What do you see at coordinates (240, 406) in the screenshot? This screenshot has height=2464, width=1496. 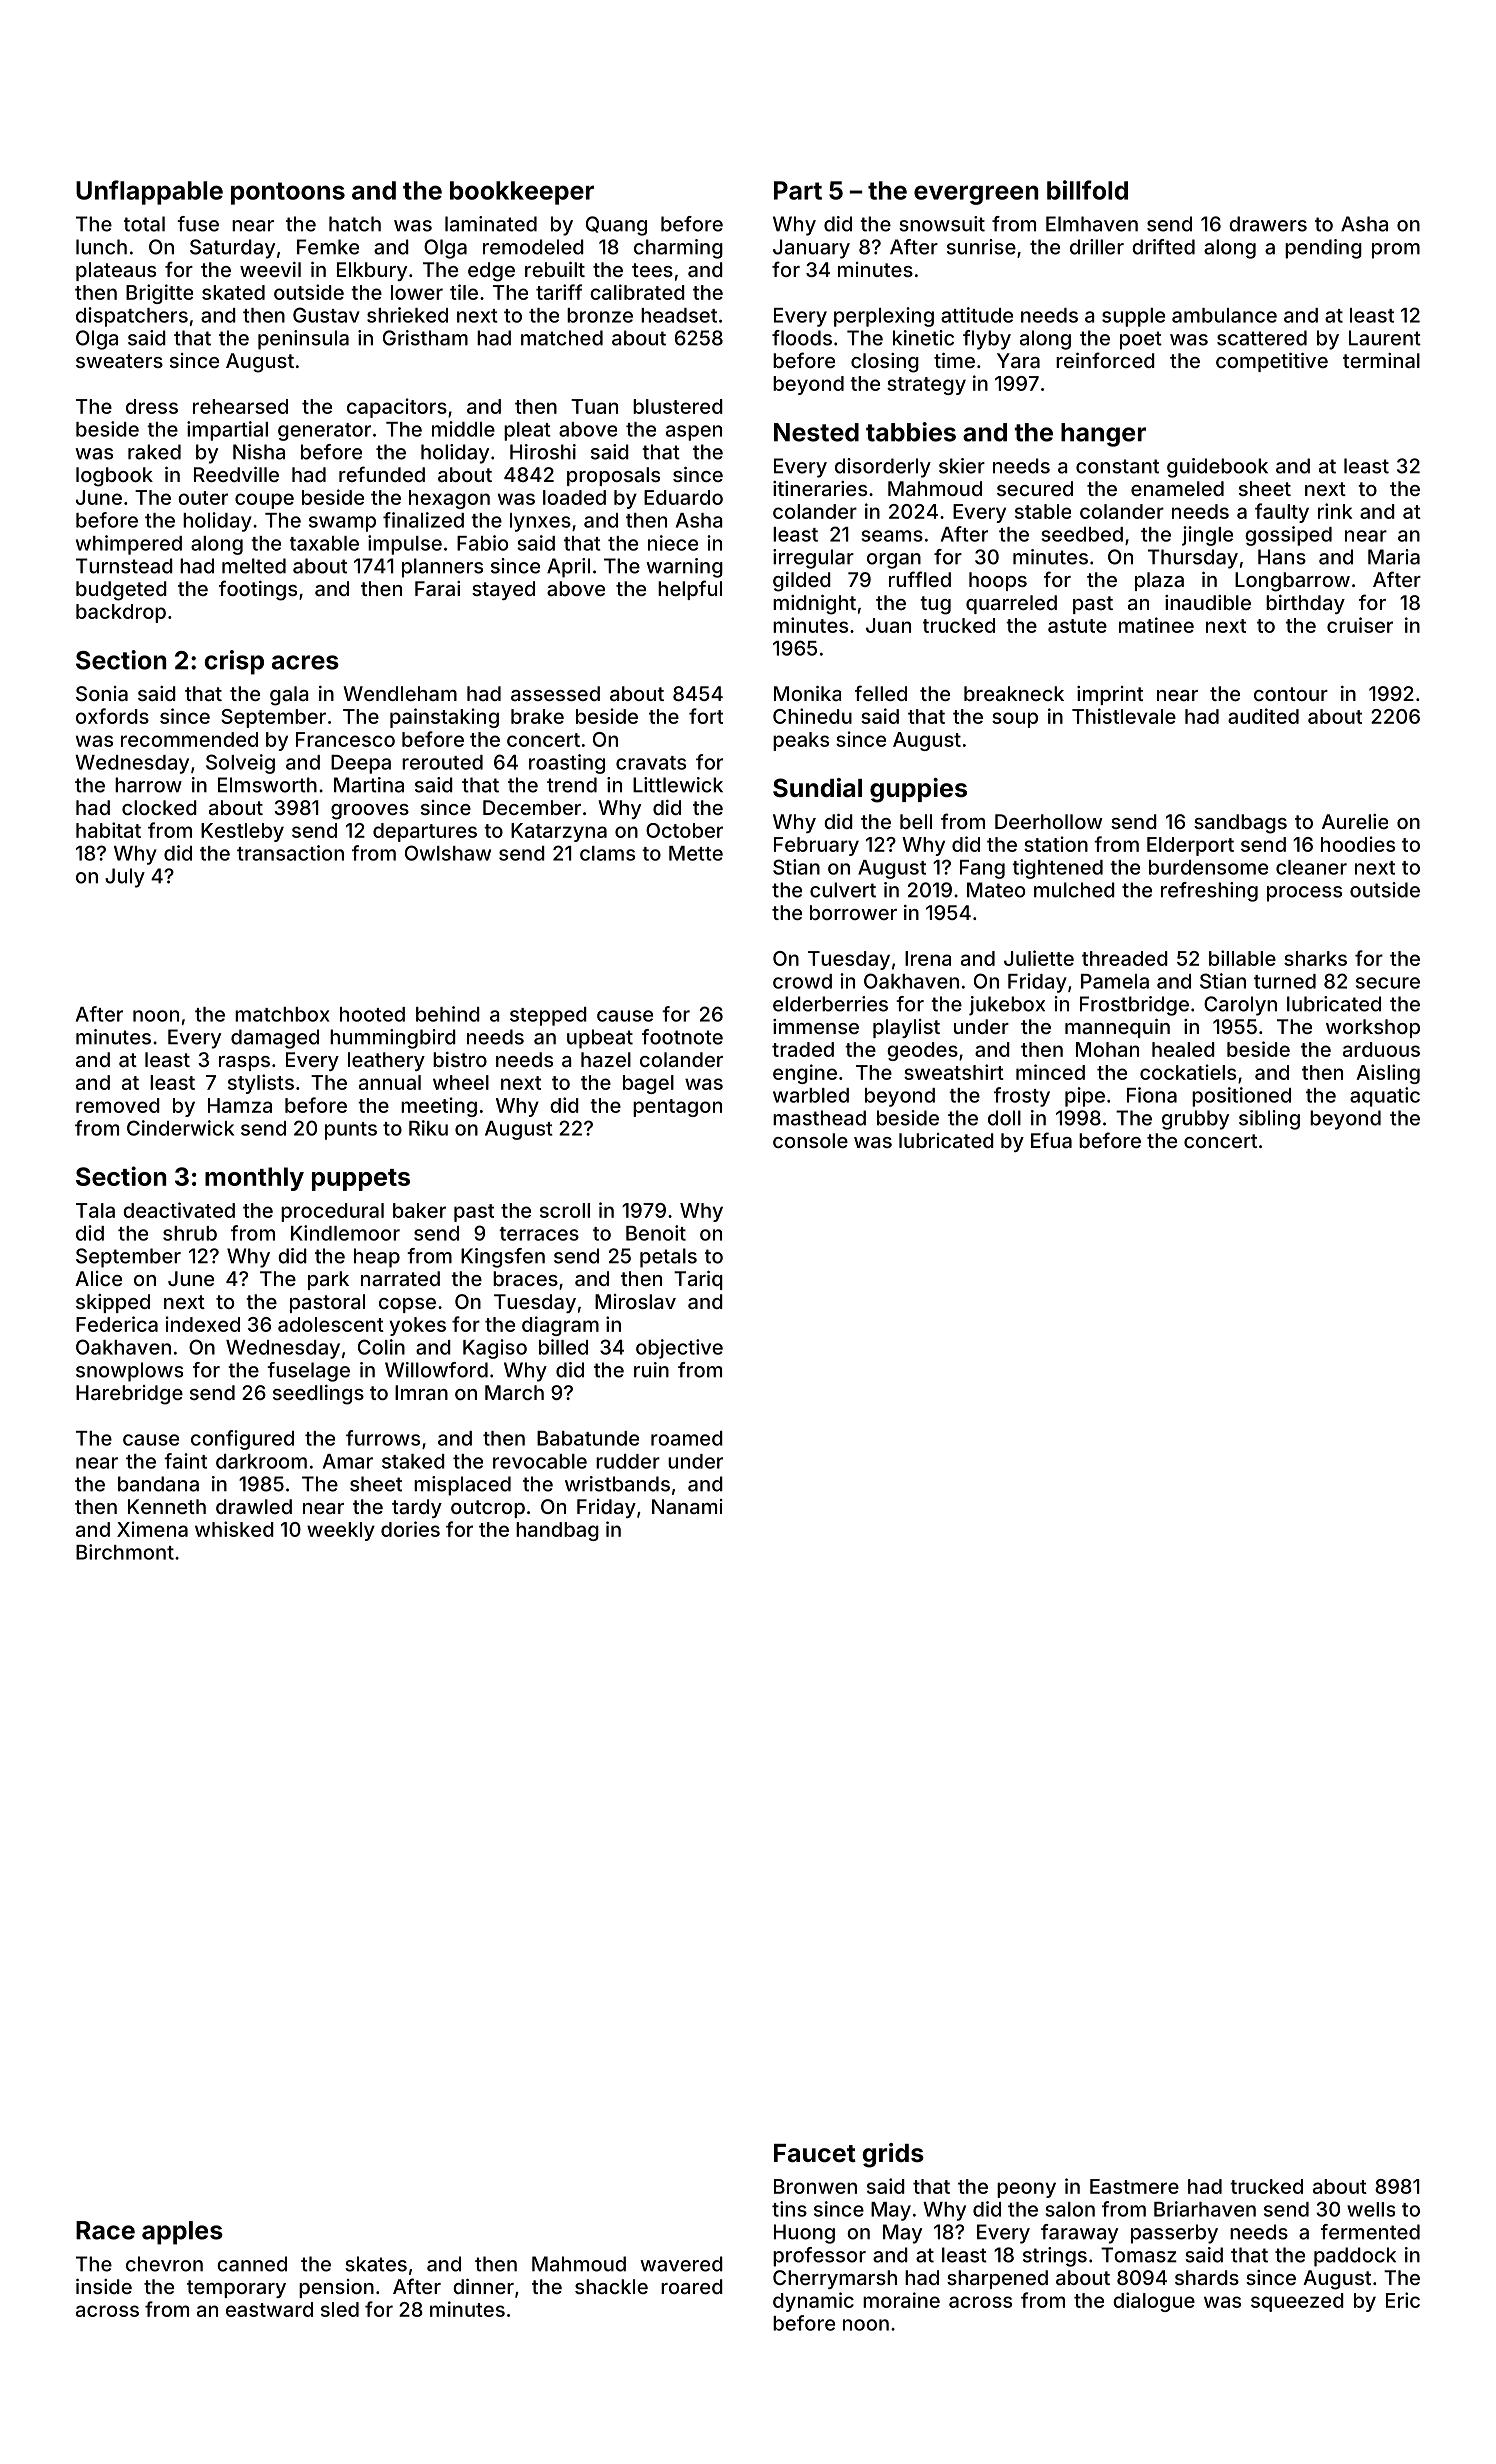 I see `rehearsed` at bounding box center [240, 406].
